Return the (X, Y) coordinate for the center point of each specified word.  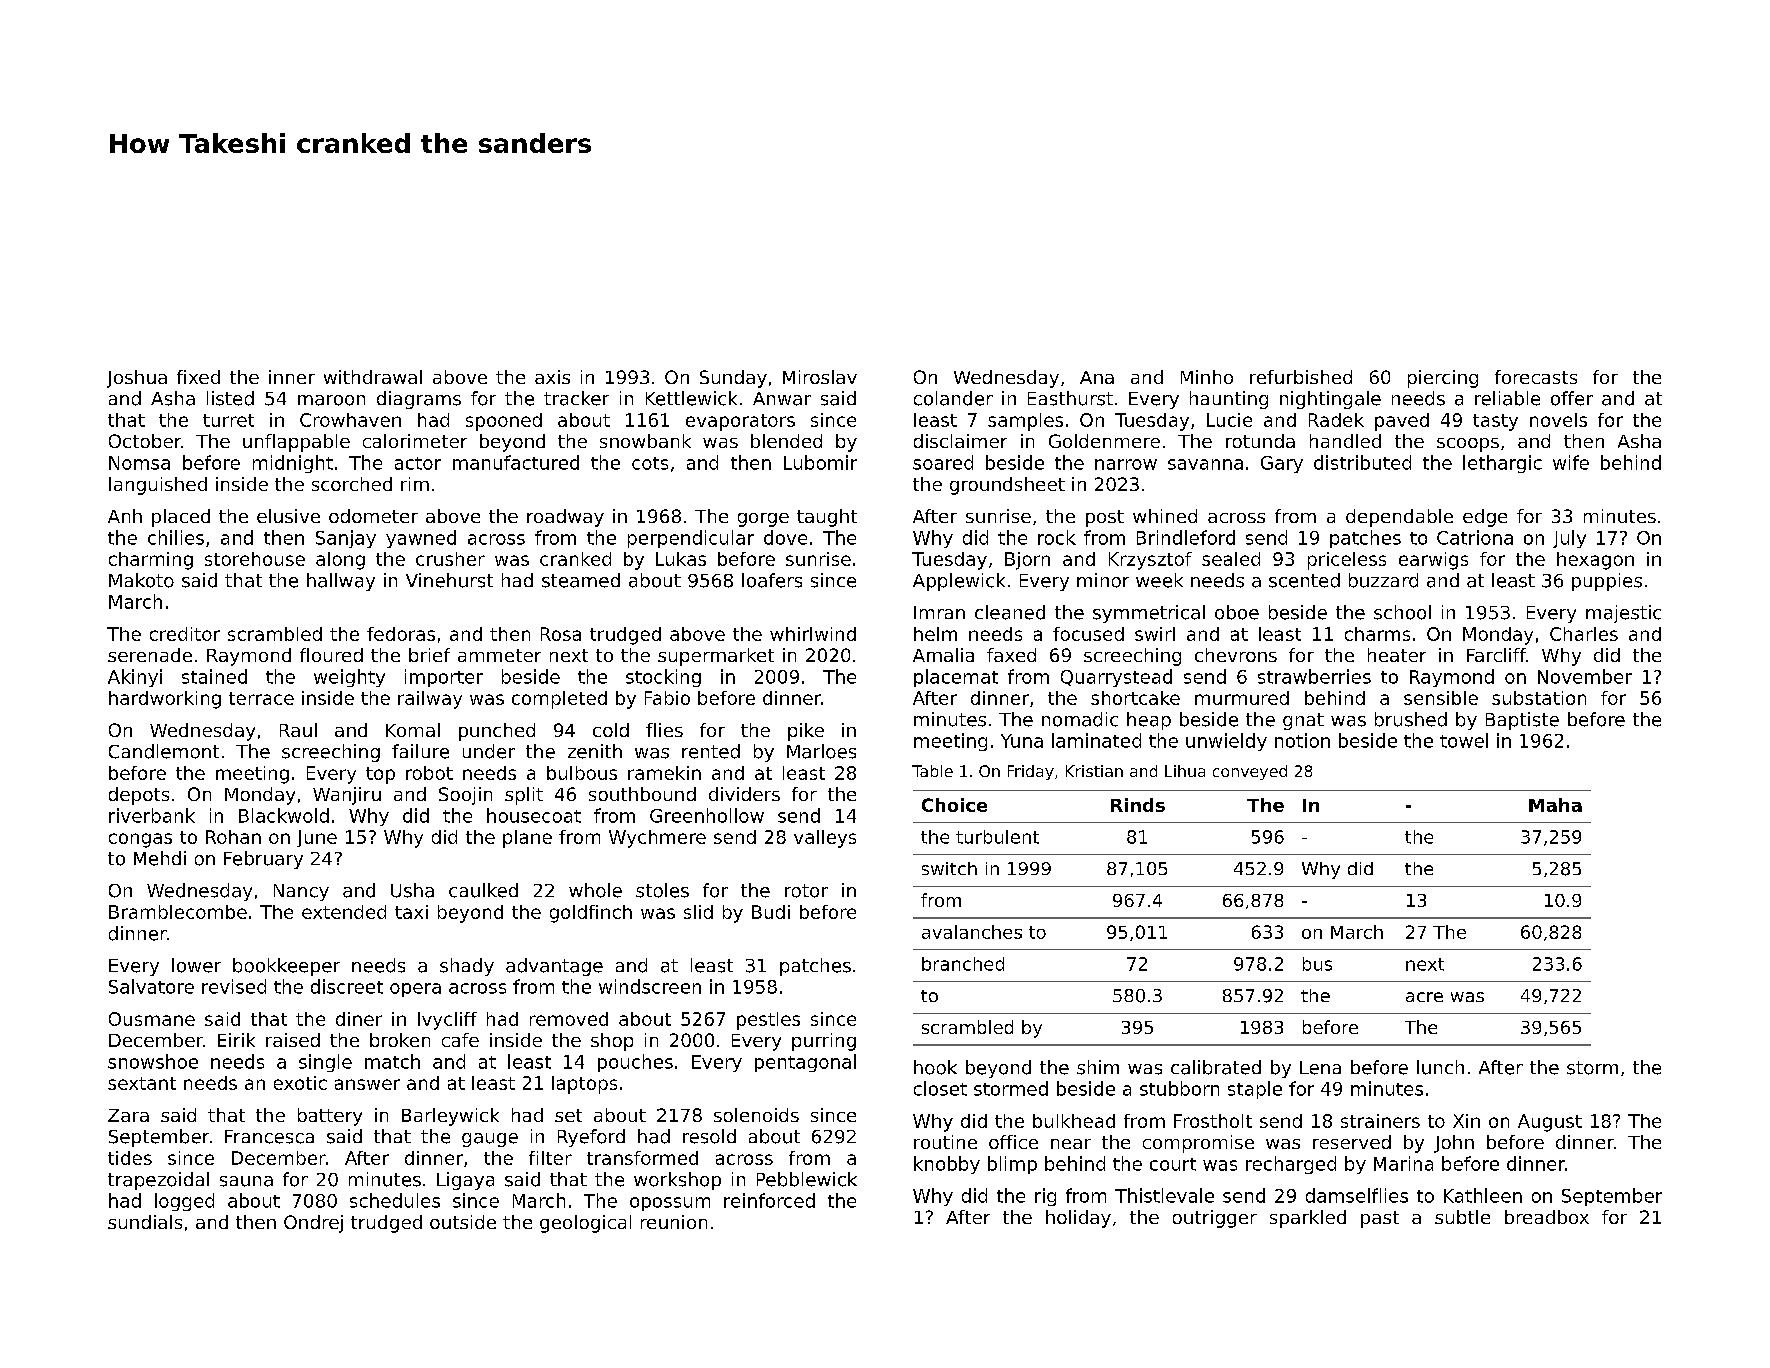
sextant (142, 1083)
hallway (341, 582)
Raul (298, 730)
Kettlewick (691, 398)
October (145, 441)
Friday (1031, 772)
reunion (674, 1222)
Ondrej (313, 1224)
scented (1304, 580)
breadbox (1547, 1217)
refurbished (1301, 377)
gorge (763, 520)
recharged (1291, 1165)
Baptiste (1522, 721)
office (1013, 1142)
